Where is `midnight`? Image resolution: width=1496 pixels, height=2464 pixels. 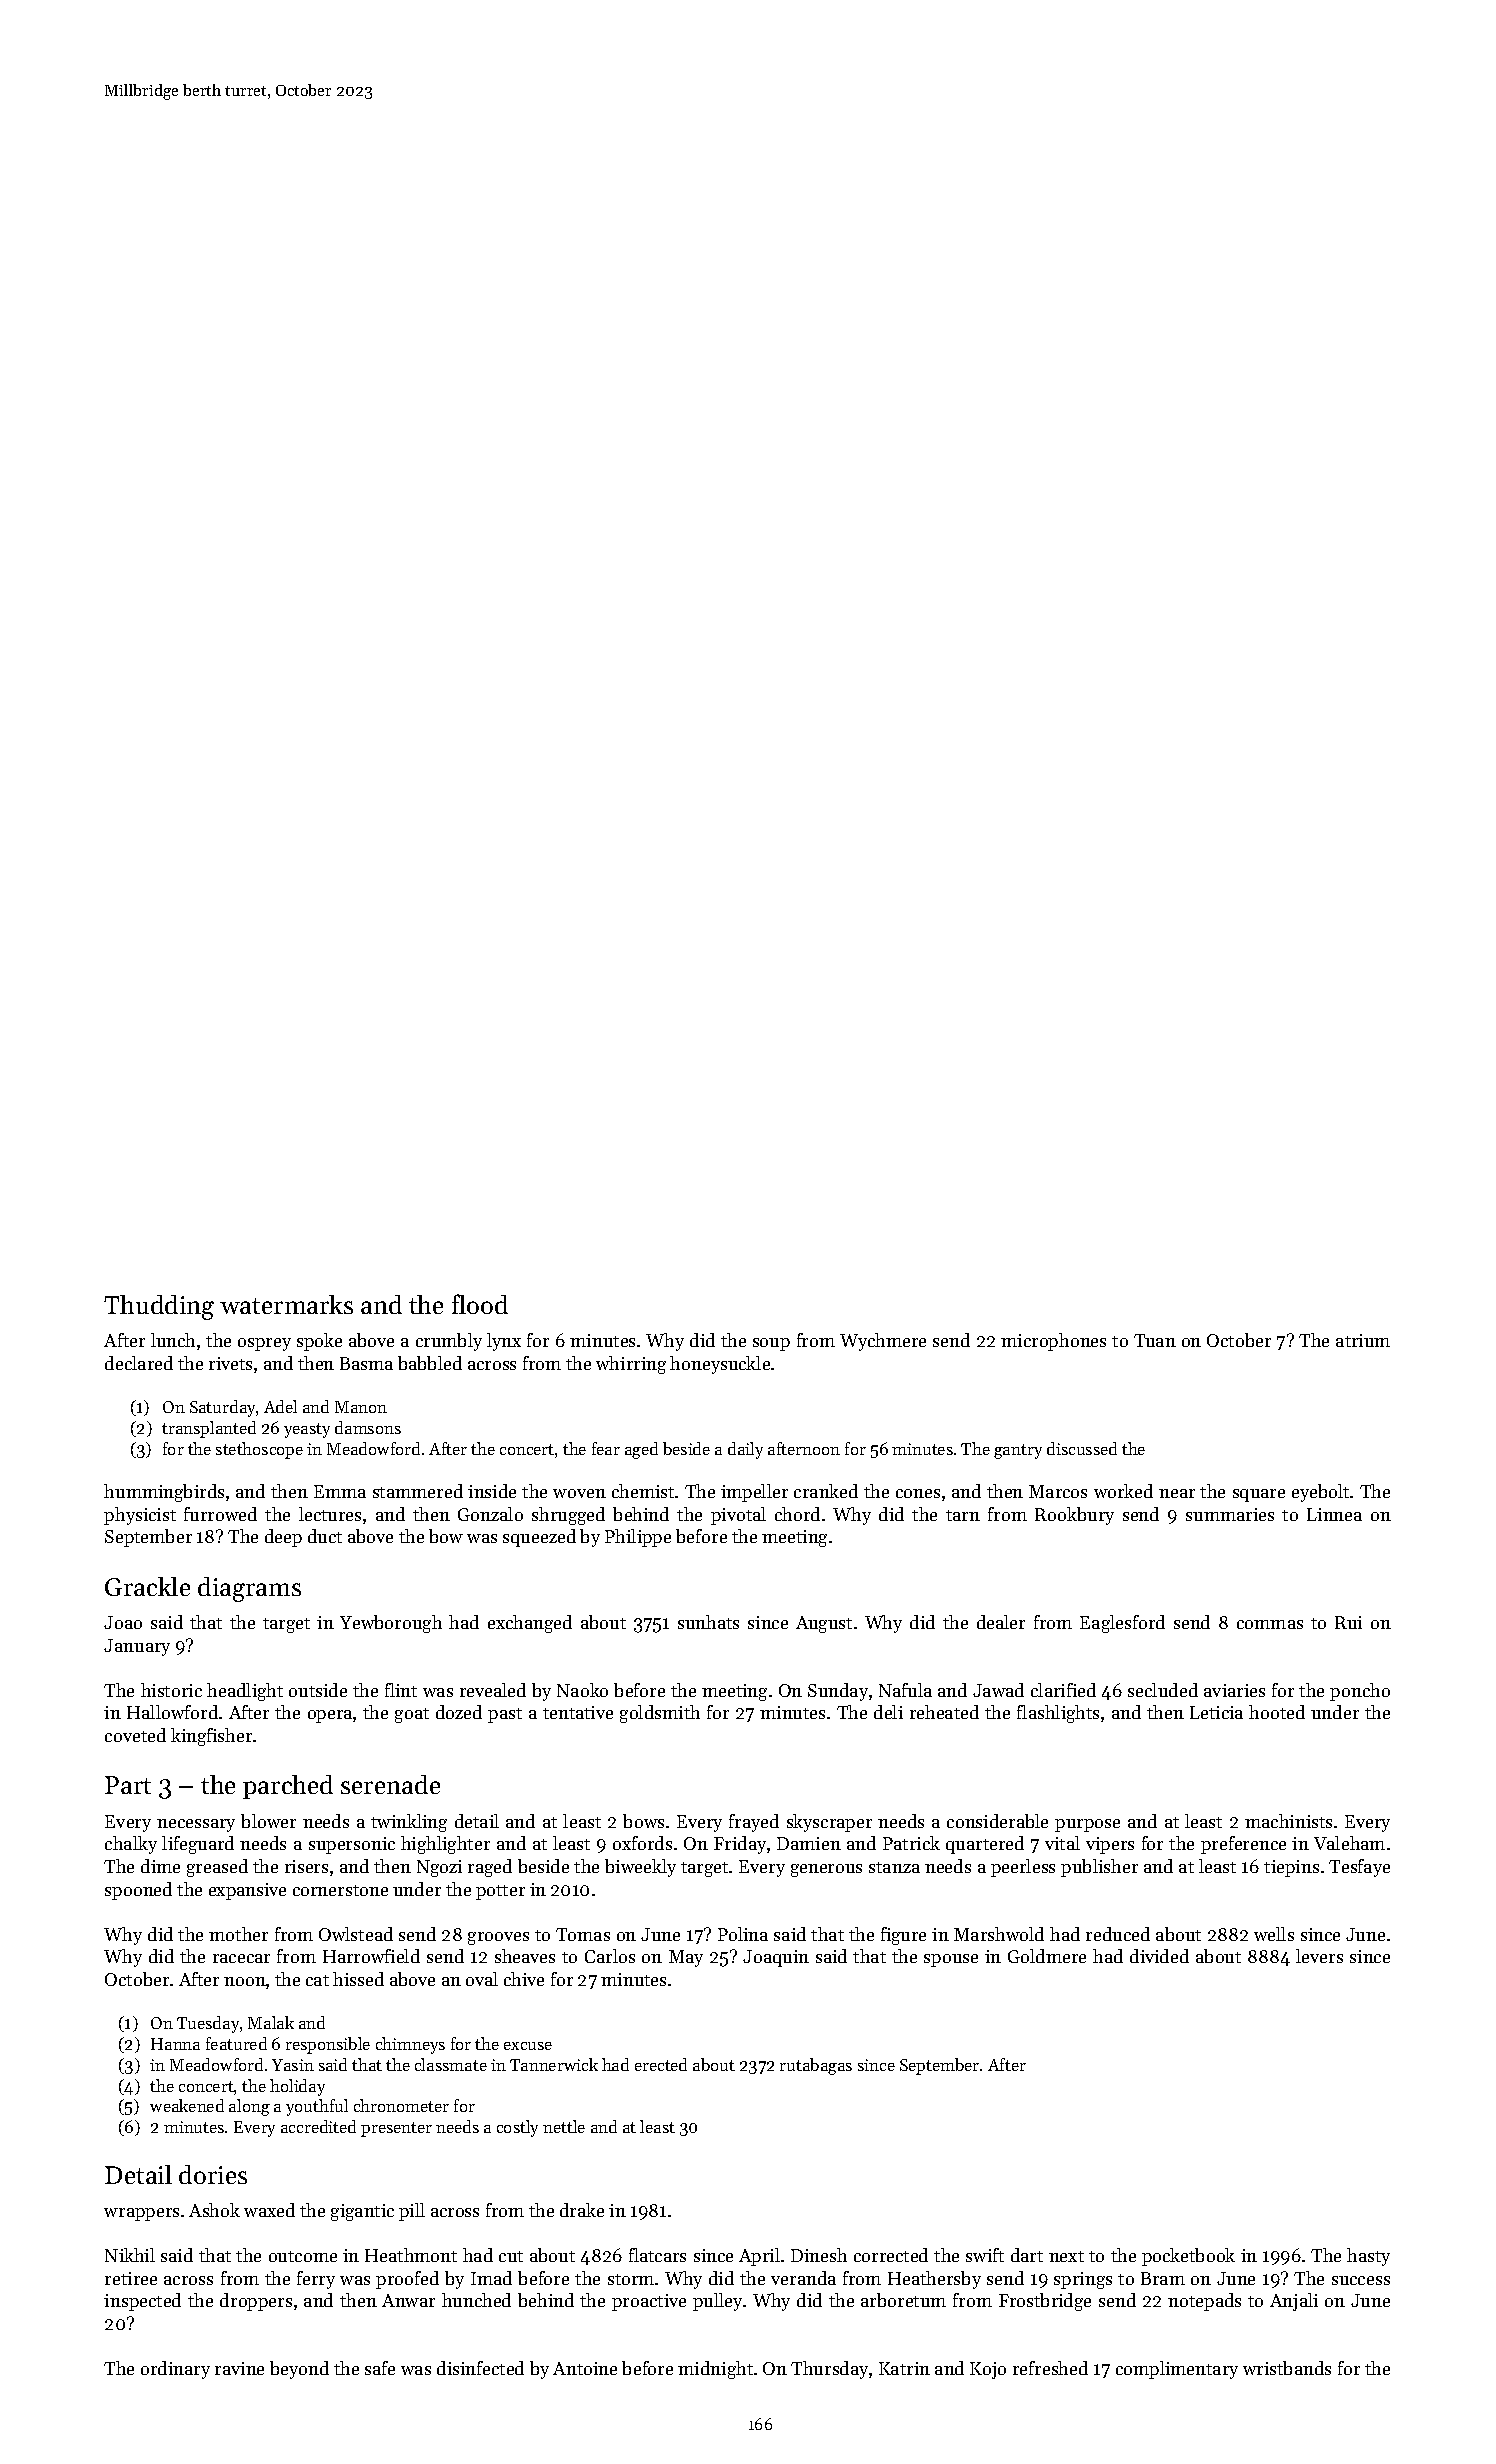 midnight is located at coordinates (715, 2370).
